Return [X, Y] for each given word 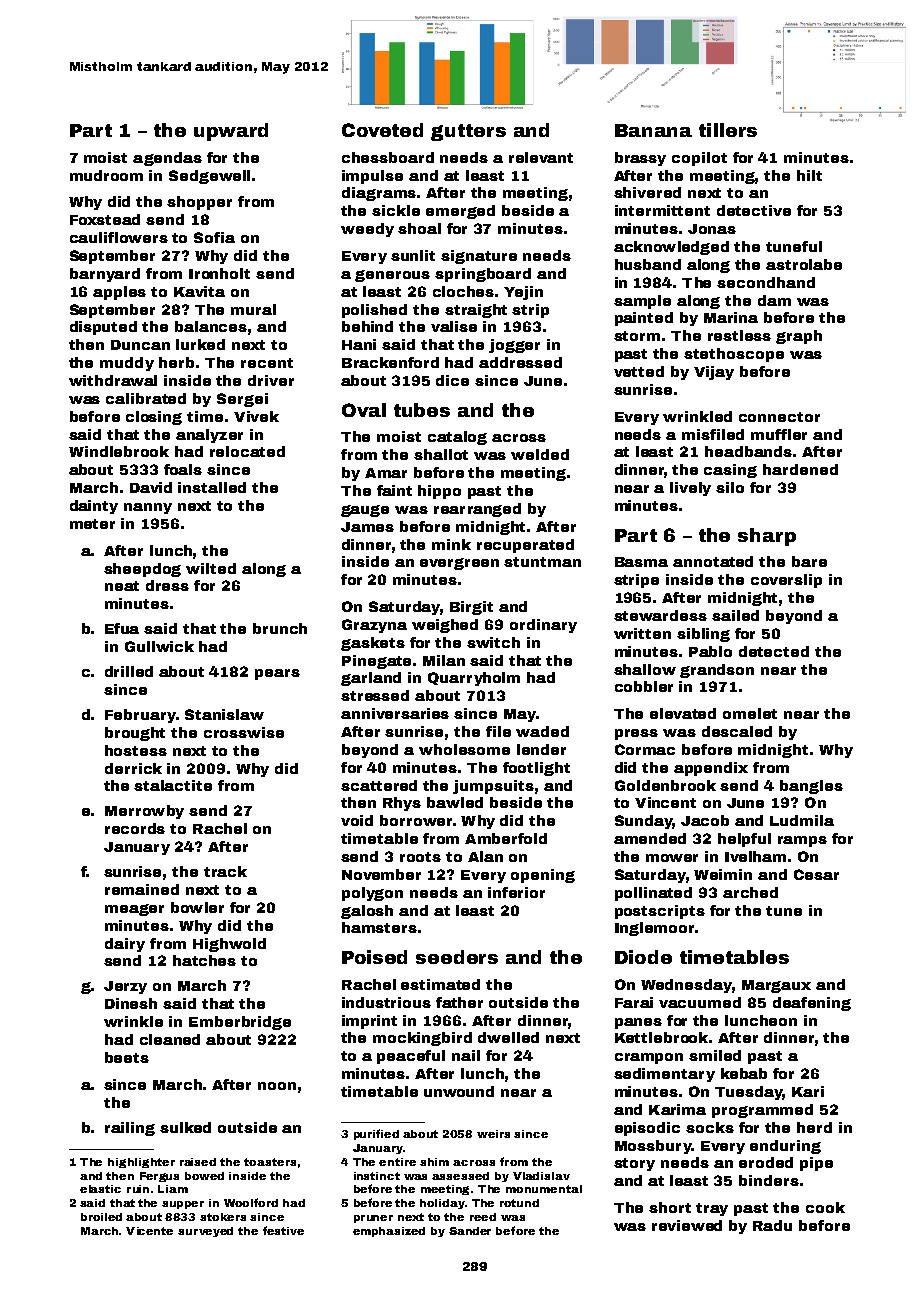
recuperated [525, 546]
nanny [148, 508]
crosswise [244, 732]
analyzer [209, 436]
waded [542, 731]
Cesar [816, 874]
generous [392, 276]
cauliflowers [119, 237]
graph [799, 337]
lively [690, 489]
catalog [457, 438]
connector [779, 417]
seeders [457, 957]
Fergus [159, 1177]
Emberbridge [240, 1023]
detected [774, 651]
